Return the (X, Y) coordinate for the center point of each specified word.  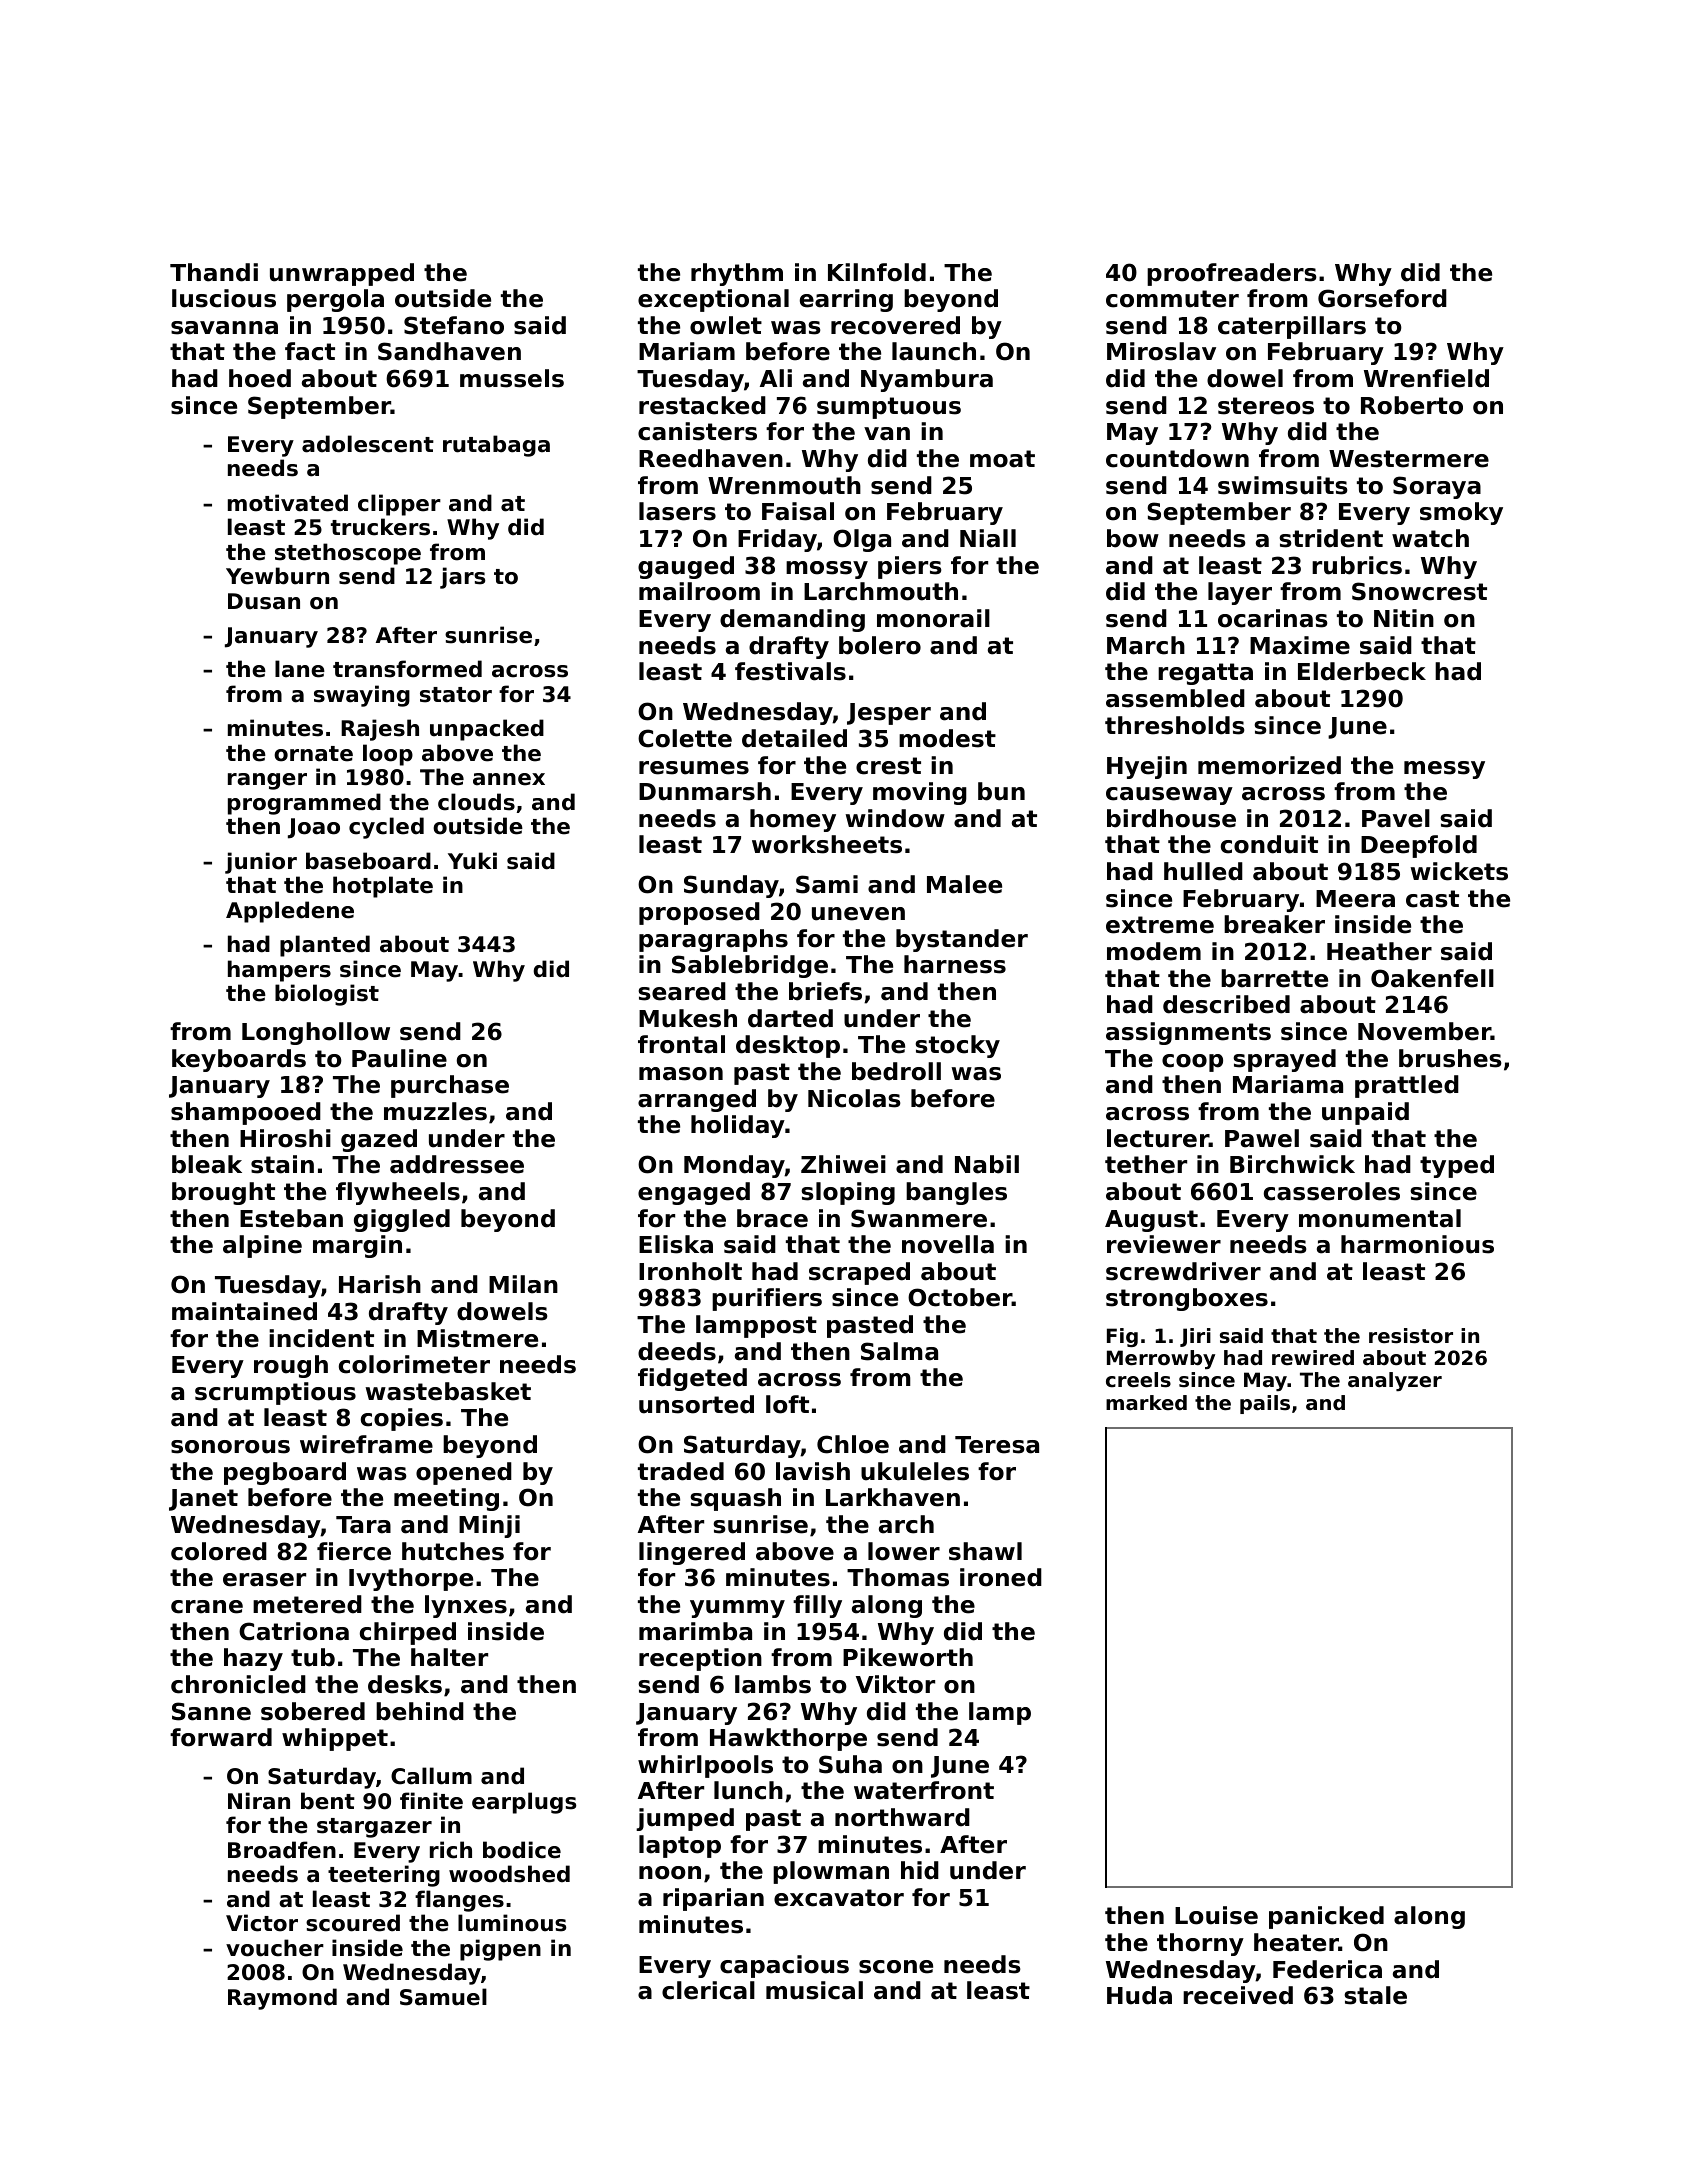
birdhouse (1171, 818)
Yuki (472, 861)
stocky (957, 1046)
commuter (1172, 299)
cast (1432, 899)
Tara (363, 1525)
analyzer (1395, 1381)
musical (814, 1990)
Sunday (731, 886)
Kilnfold (877, 272)
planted (325, 946)
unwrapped (342, 274)
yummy (737, 1609)
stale (1375, 1995)
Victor (262, 1923)
